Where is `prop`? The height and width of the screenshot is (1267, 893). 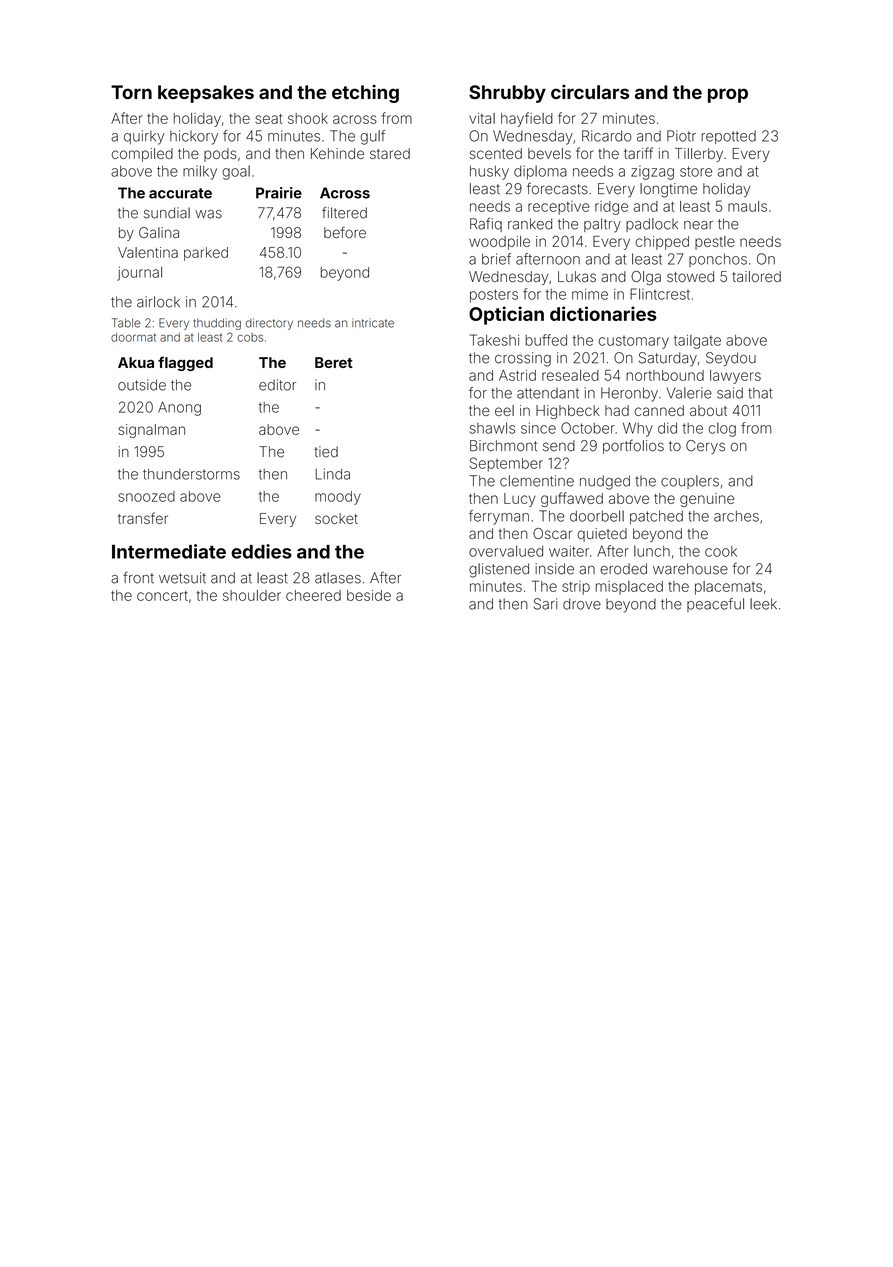
prop is located at coordinates (728, 95).
